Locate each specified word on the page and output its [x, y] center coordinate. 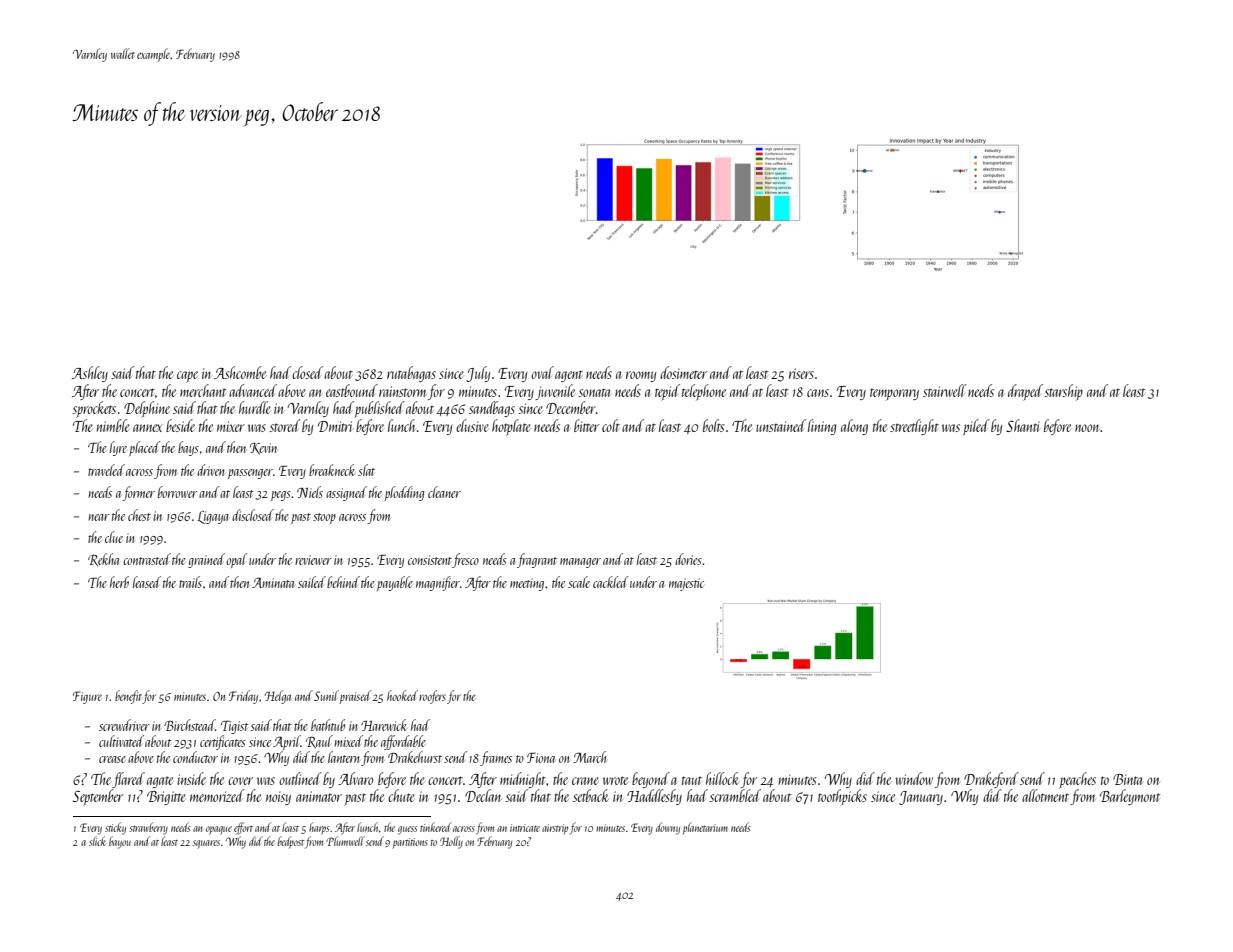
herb [119, 582]
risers [801, 373]
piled [976, 427]
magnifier [438, 583]
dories [688, 559]
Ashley [90, 374]
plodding [404, 493]
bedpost [291, 842]
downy [668, 828]
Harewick [384, 725]
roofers [432, 697]
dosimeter [683, 372]
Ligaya [213, 517]
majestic [686, 584]
